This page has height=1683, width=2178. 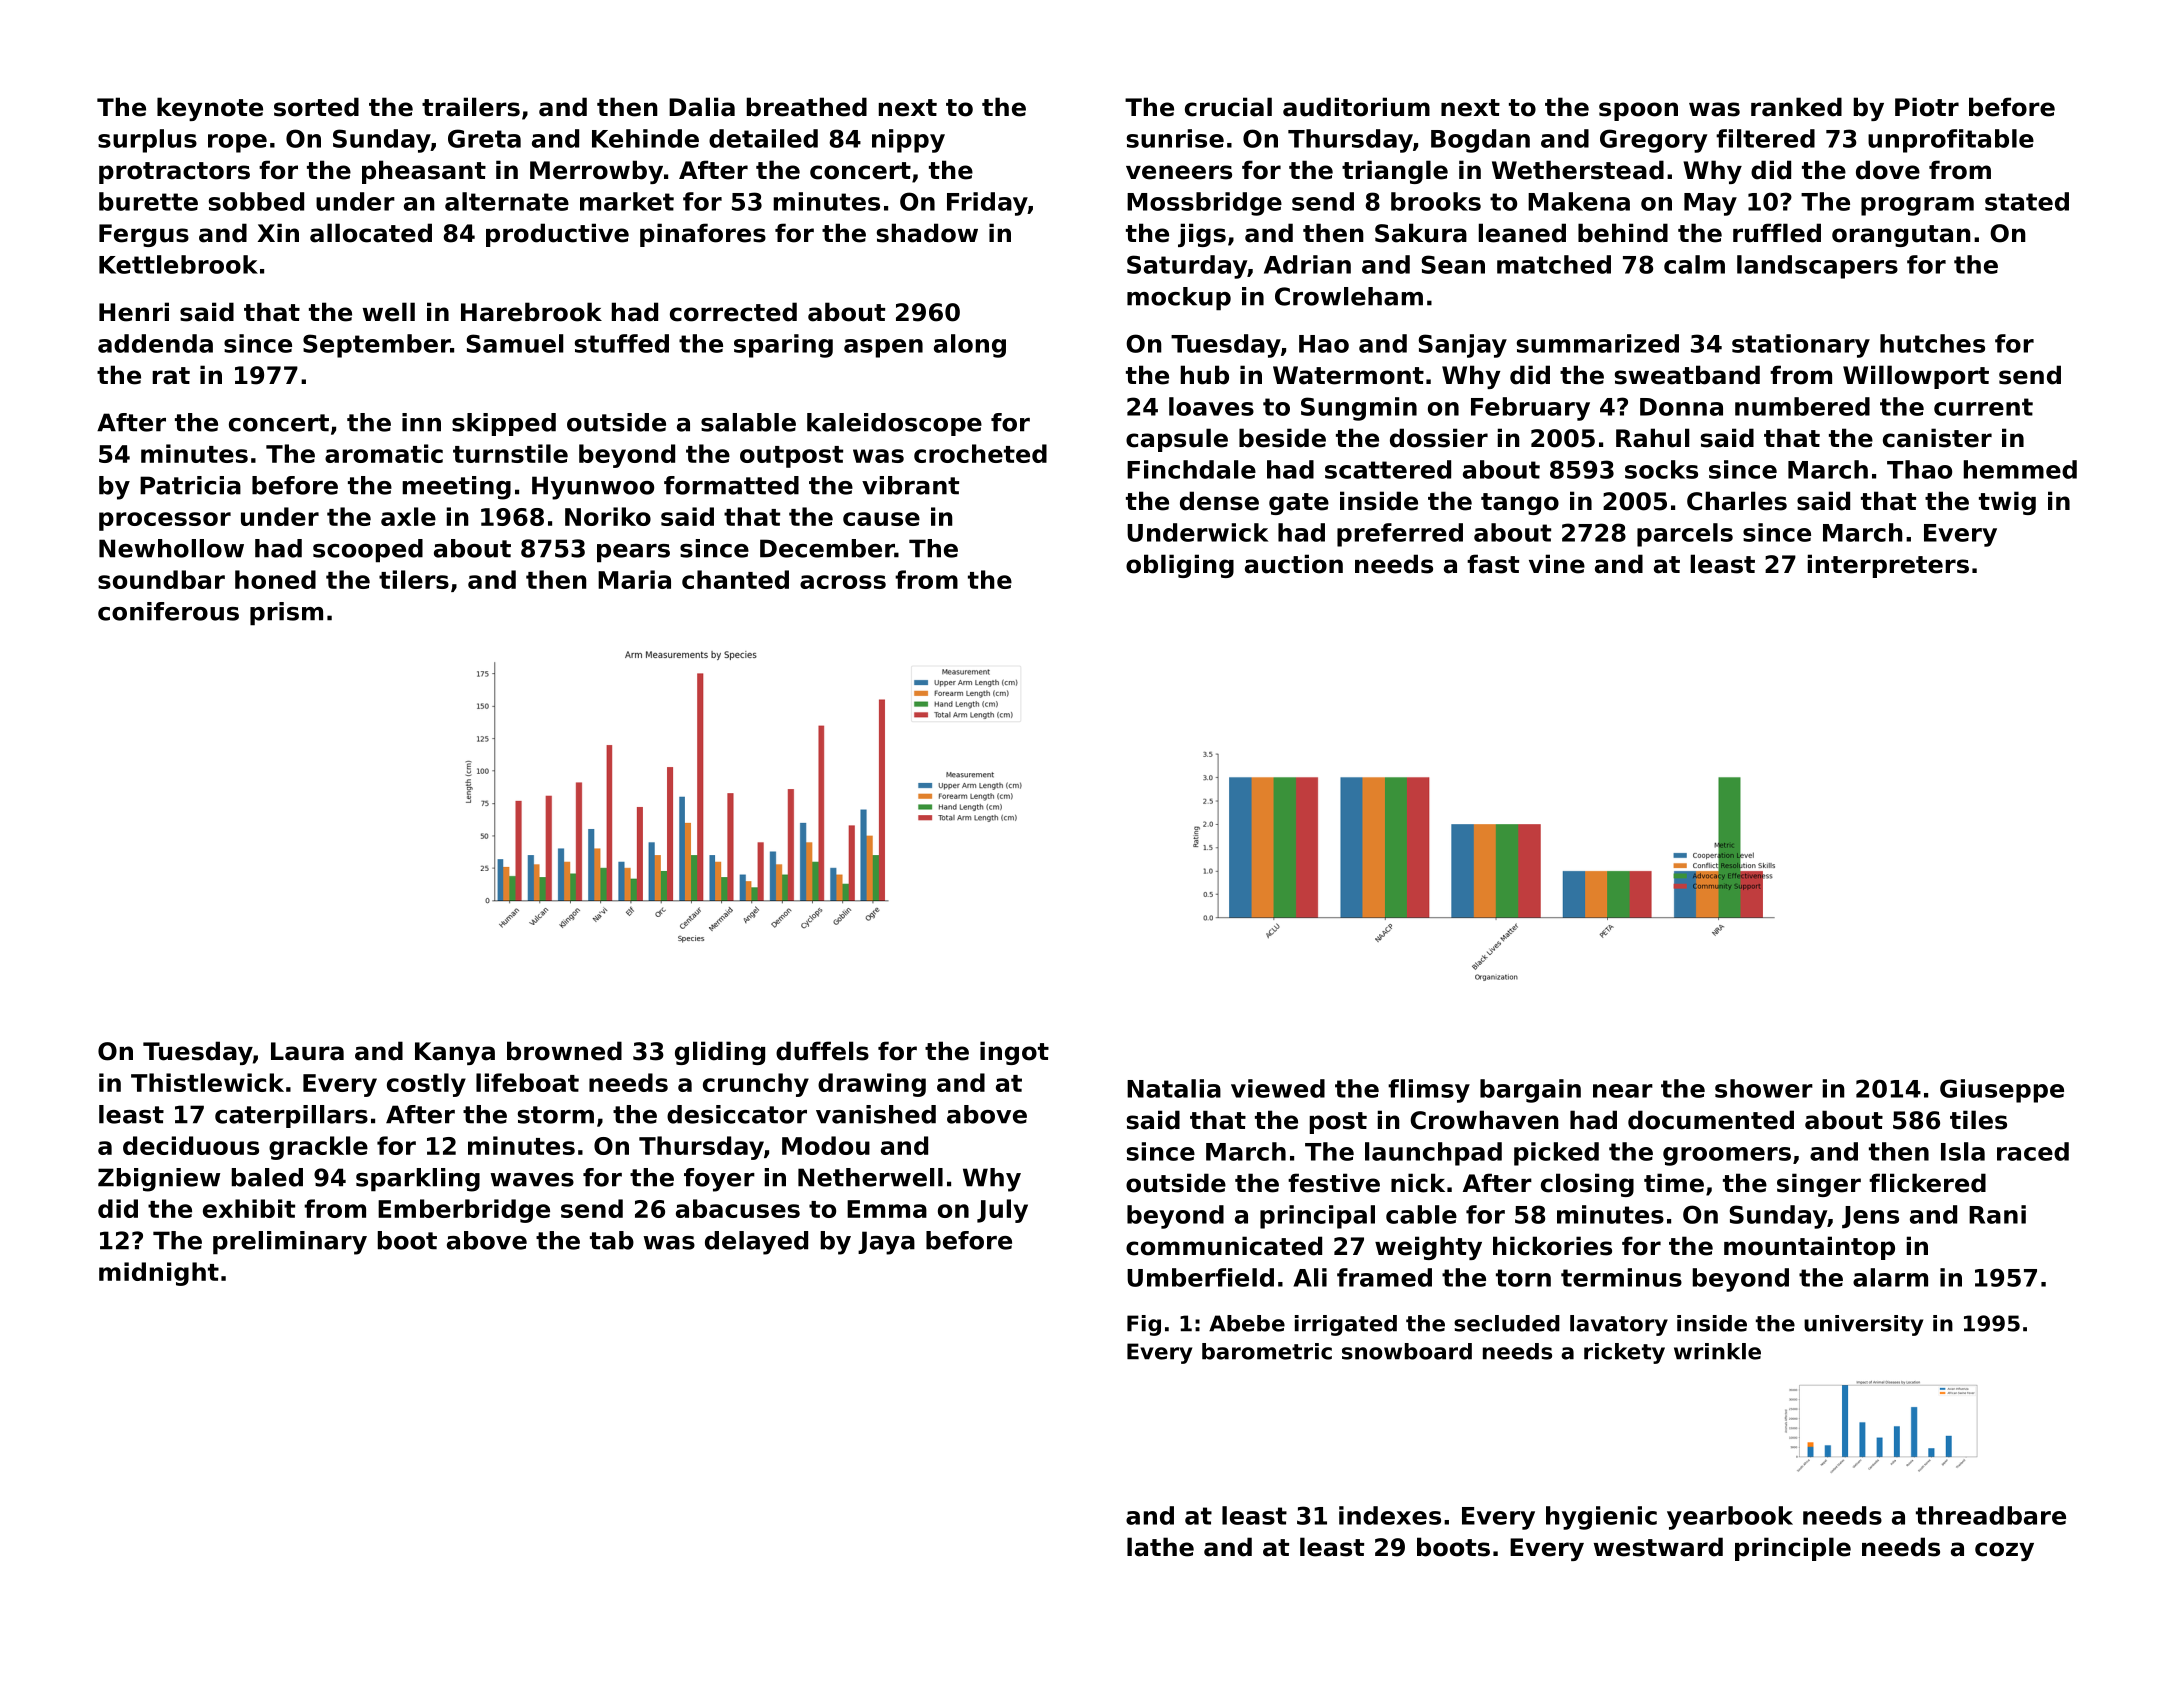 What do you see at coordinates (1765, 138) in the page?
I see `filtered` at bounding box center [1765, 138].
